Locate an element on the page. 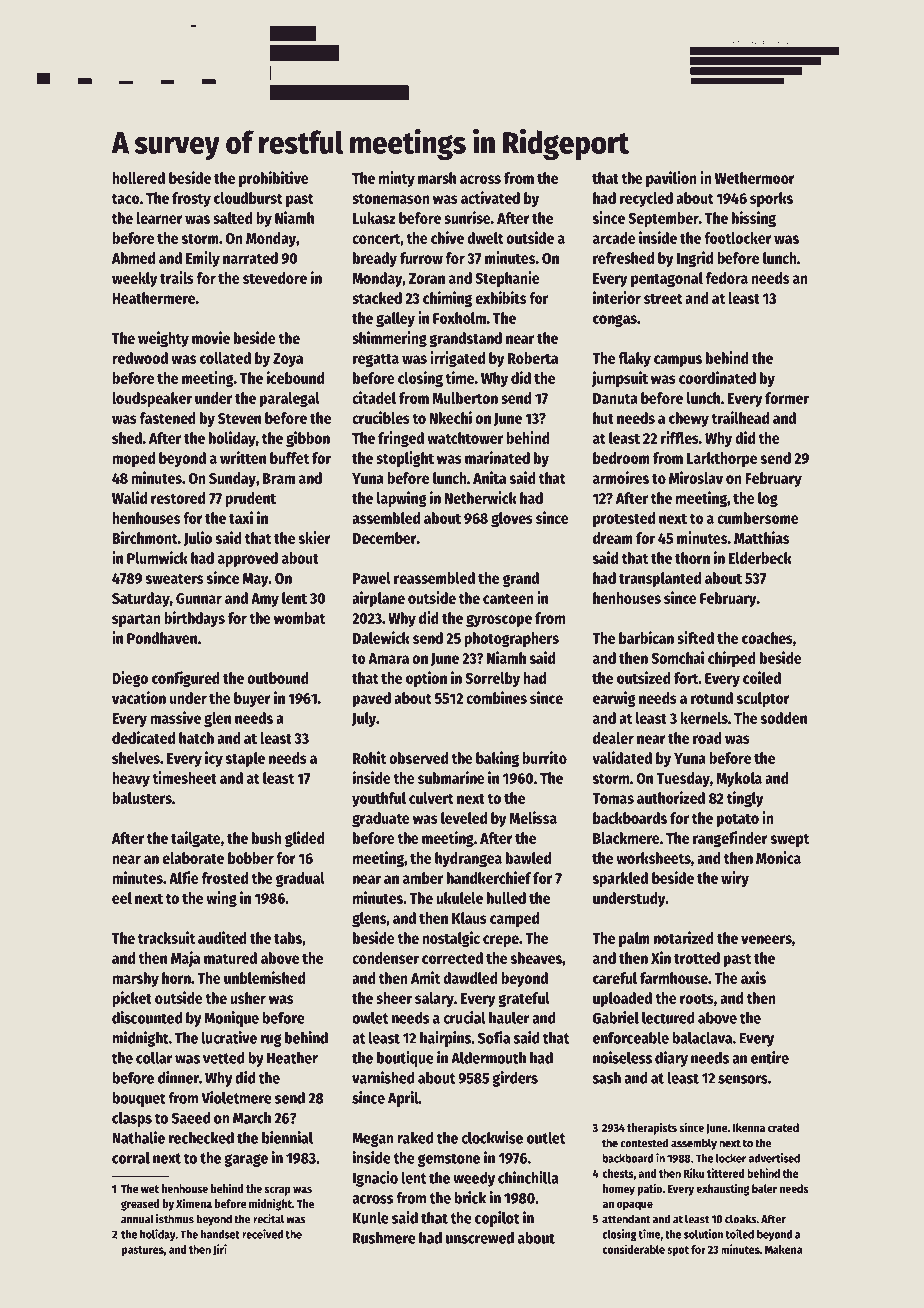  sweaters is located at coordinates (174, 579).
